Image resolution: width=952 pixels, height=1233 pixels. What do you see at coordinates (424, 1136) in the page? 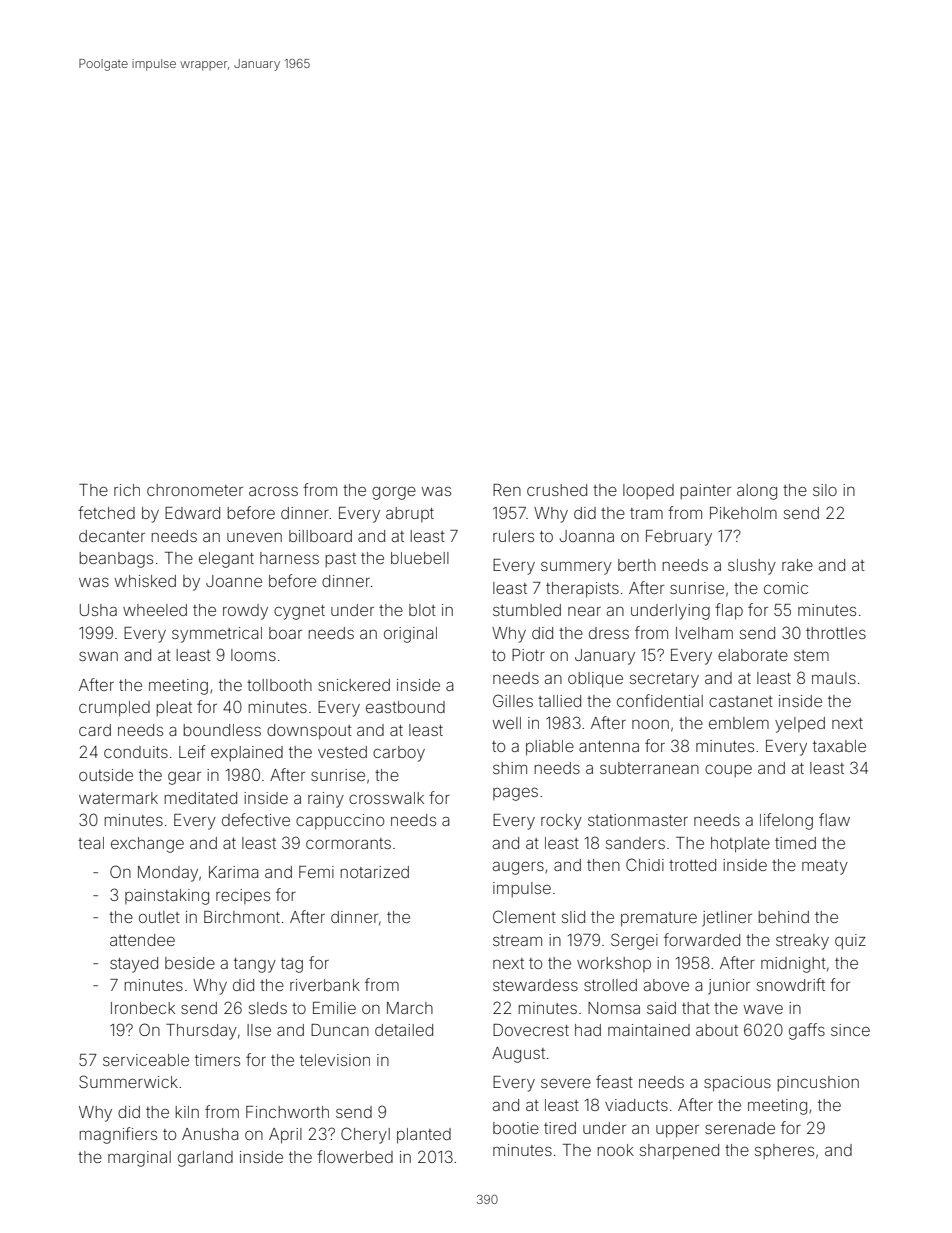
I see `planted` at bounding box center [424, 1136].
